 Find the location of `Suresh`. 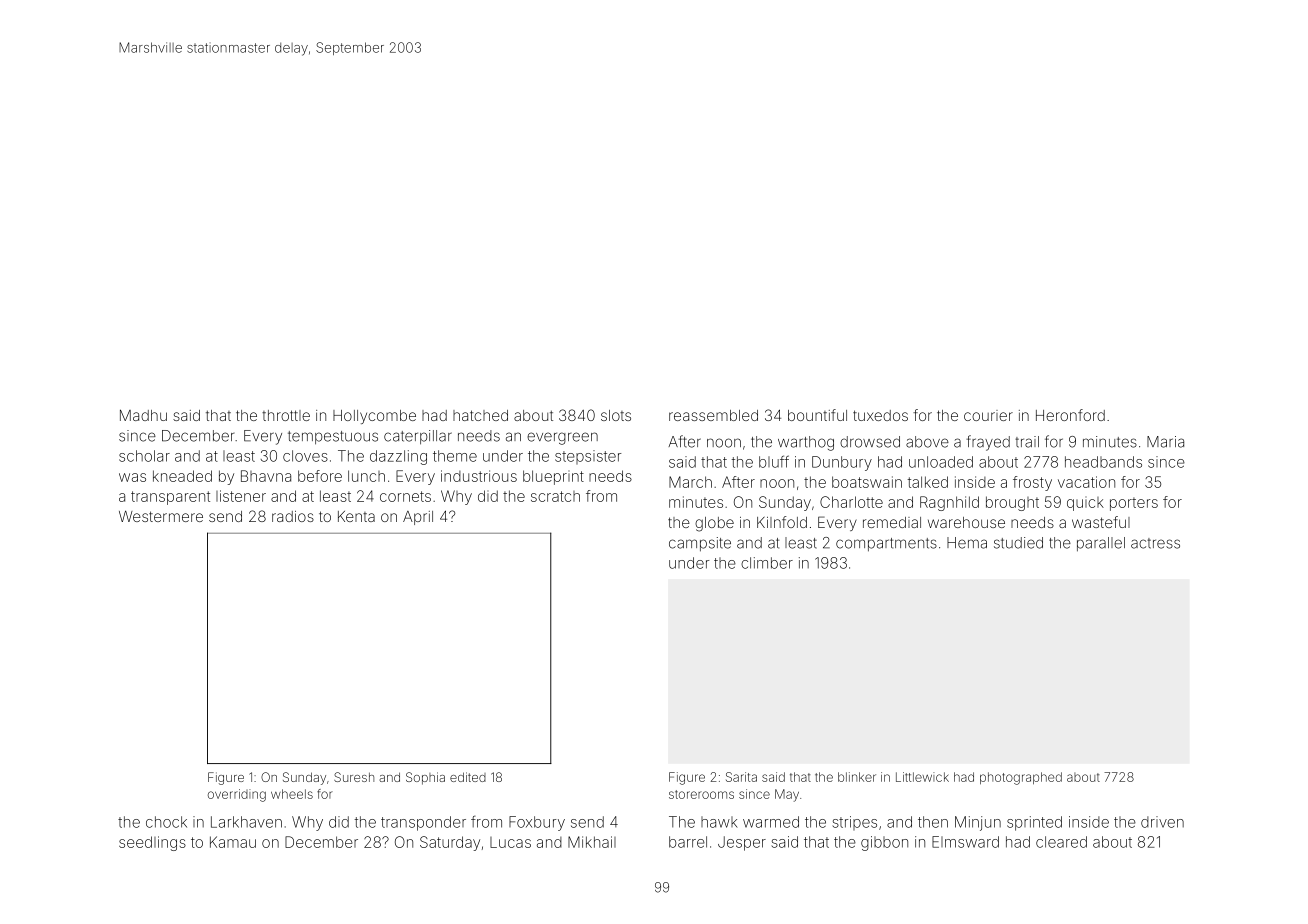

Suresh is located at coordinates (354, 777).
